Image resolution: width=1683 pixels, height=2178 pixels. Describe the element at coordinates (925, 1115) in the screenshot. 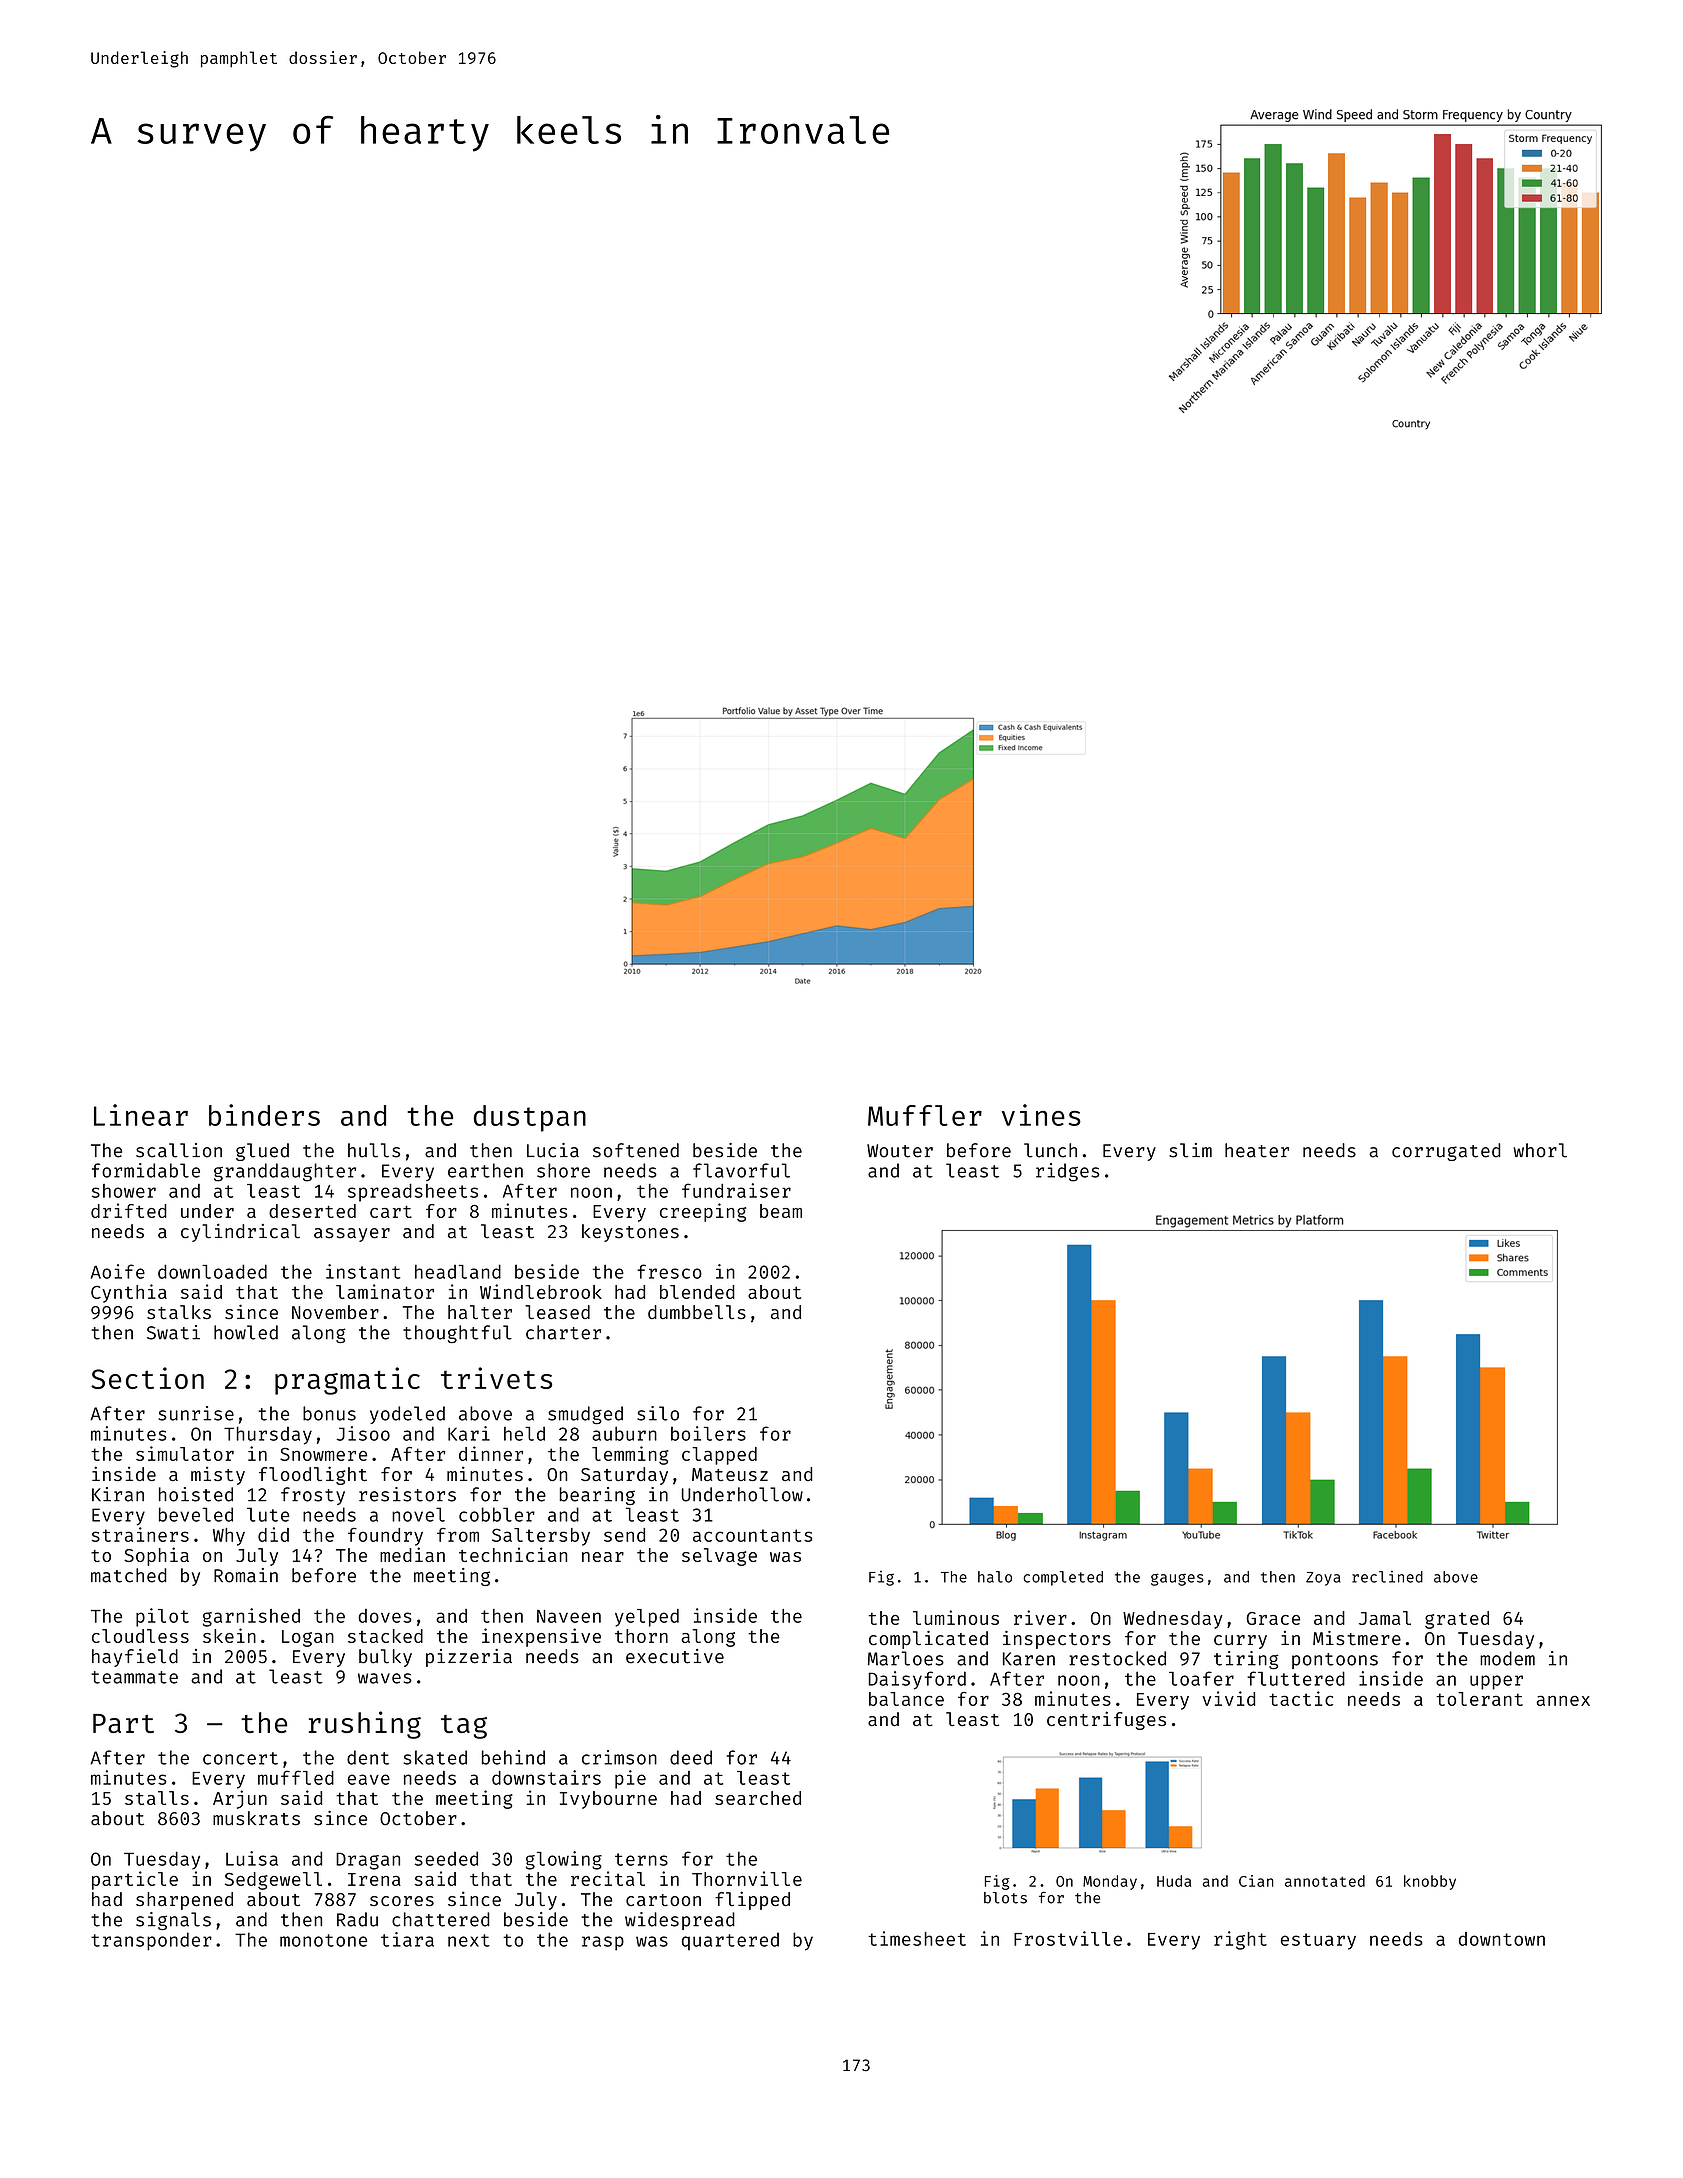

I see `Muffler` at that location.
